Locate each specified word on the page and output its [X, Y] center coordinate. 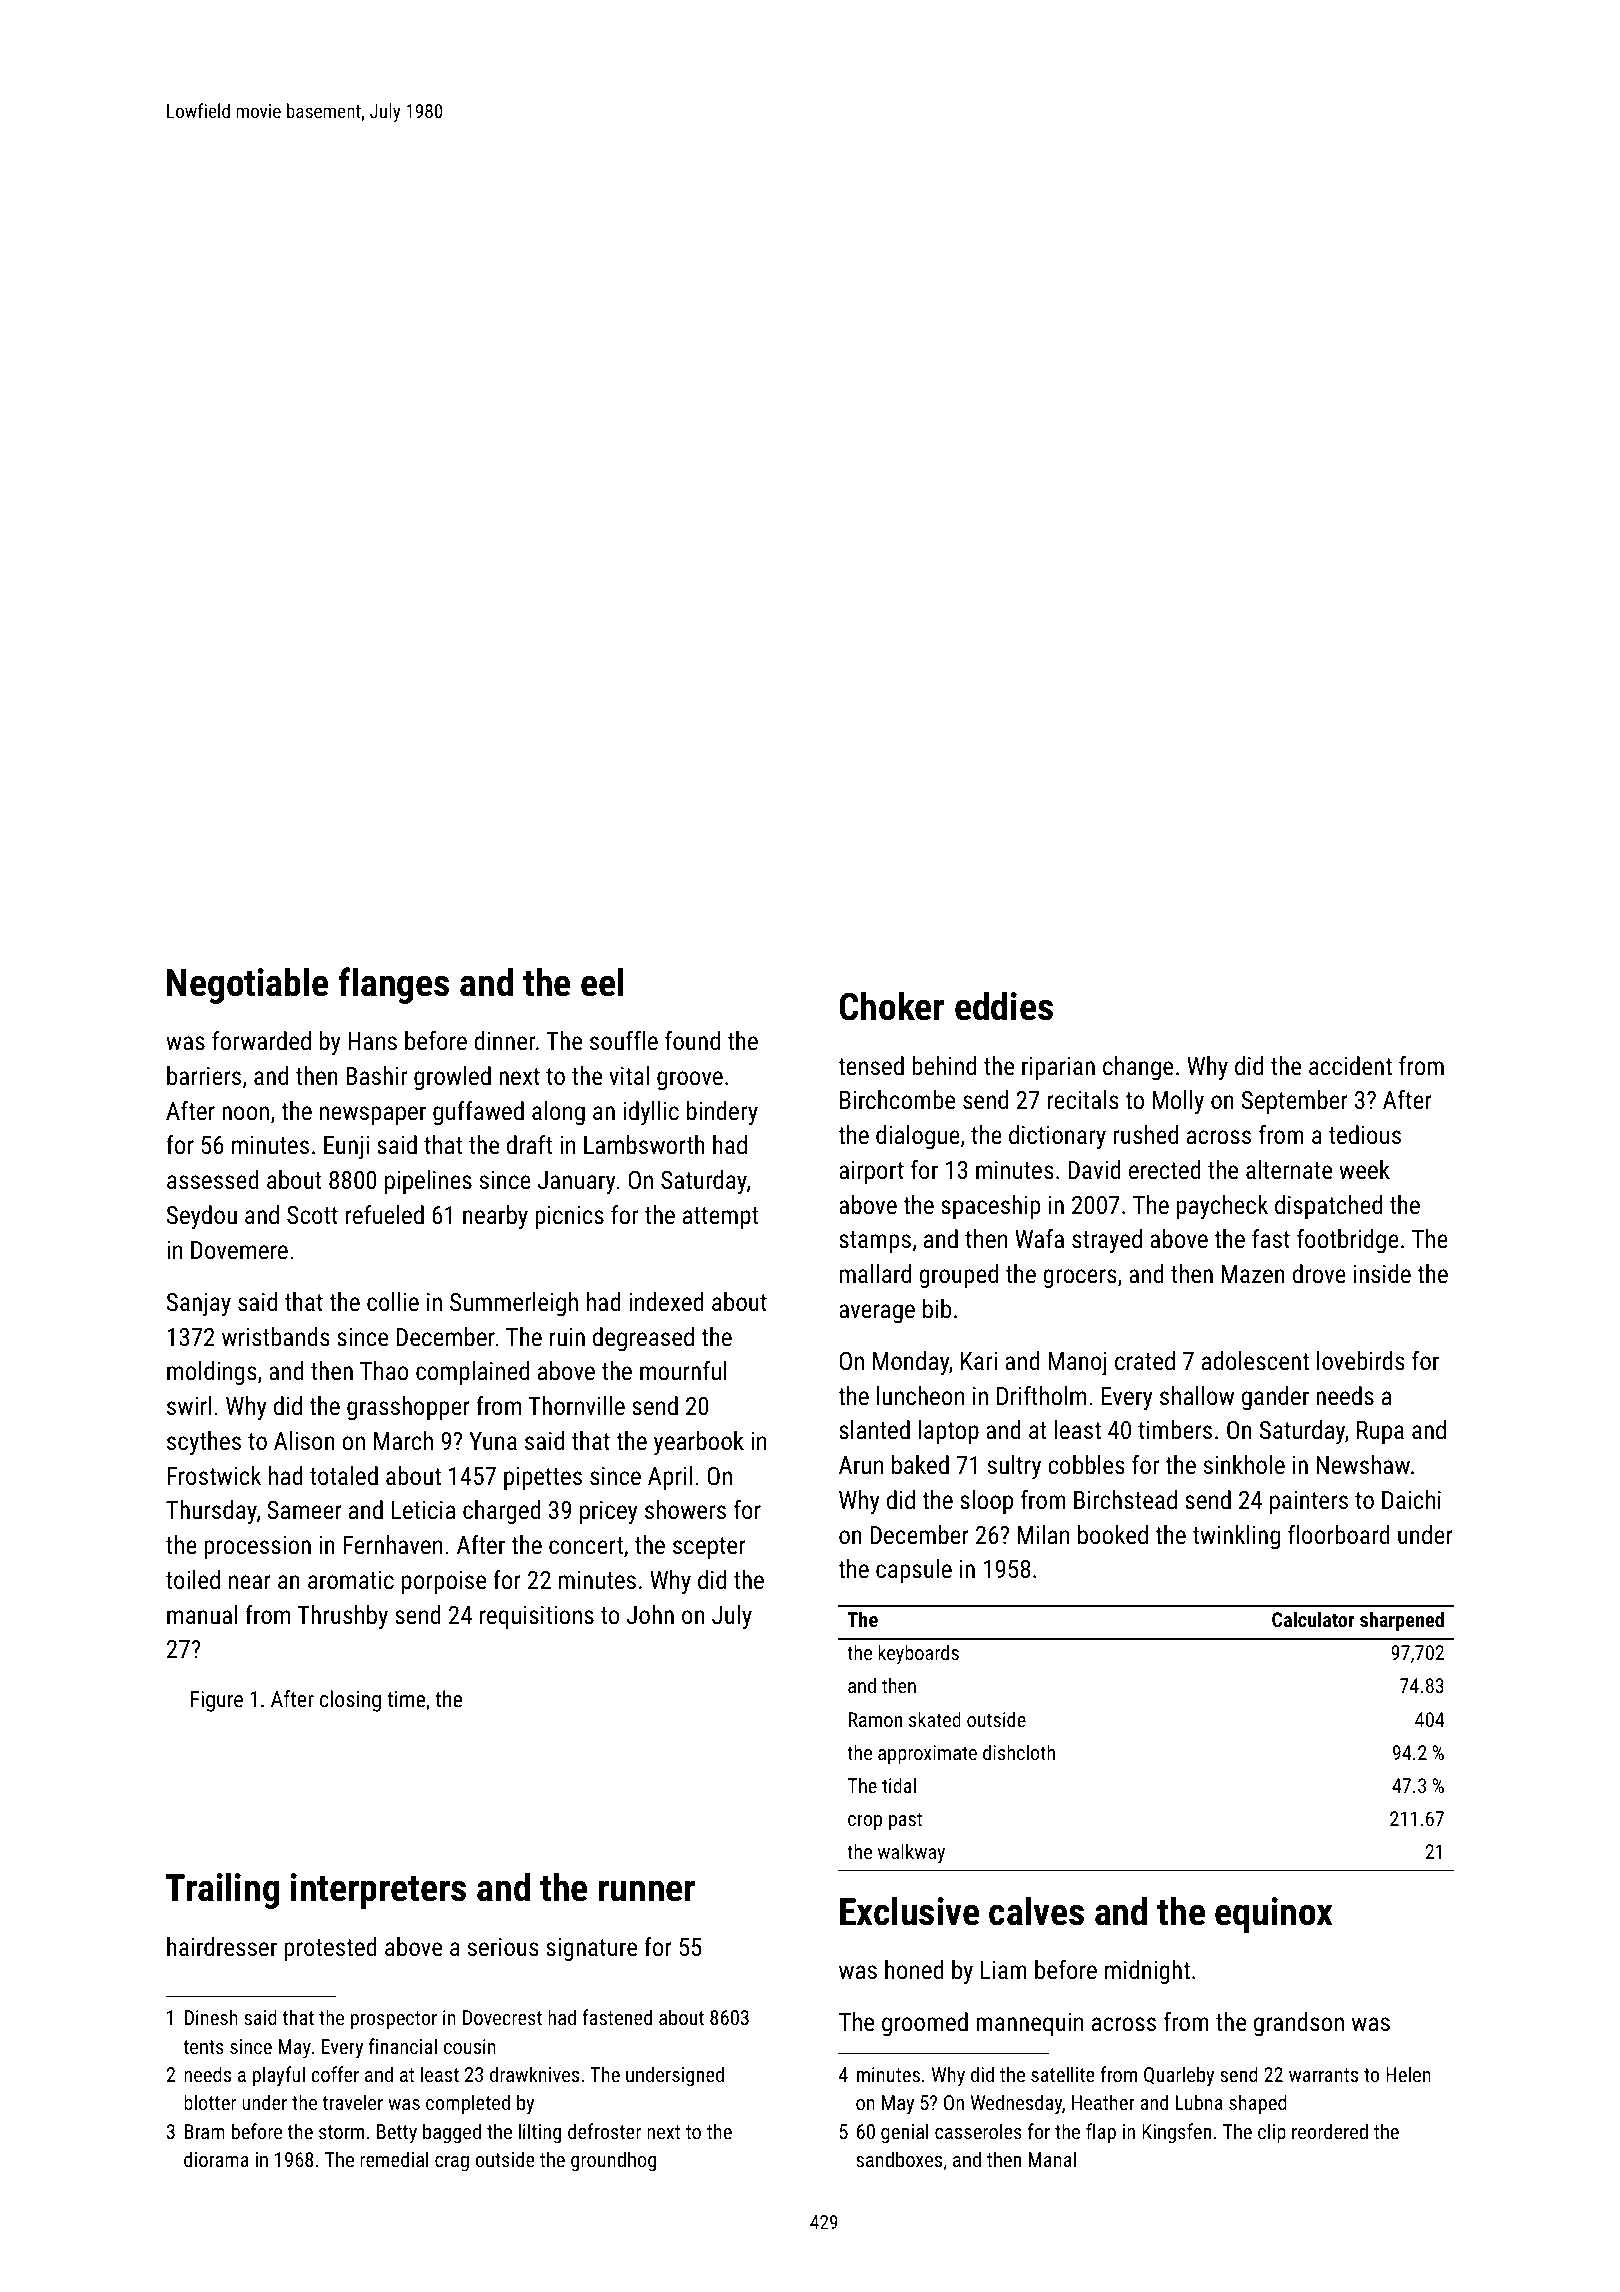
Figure [217, 1701]
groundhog [613, 2161]
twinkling [1236, 1537]
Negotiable [247, 985]
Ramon [875, 1719]
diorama [216, 2159]
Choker [891, 1006]
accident [1350, 1065]
